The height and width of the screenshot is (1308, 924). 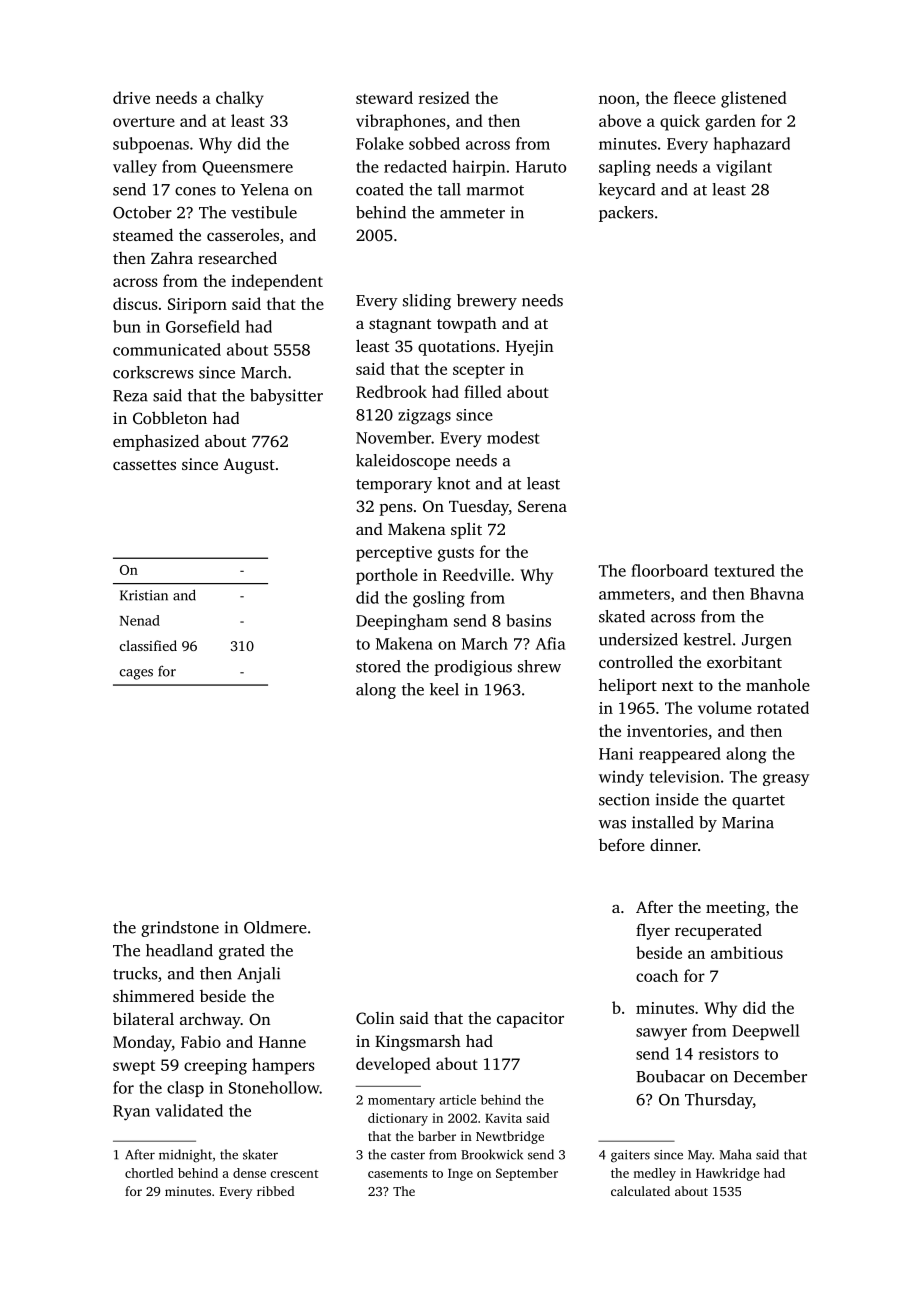 What do you see at coordinates (444, 97) in the screenshot?
I see `resized` at bounding box center [444, 97].
